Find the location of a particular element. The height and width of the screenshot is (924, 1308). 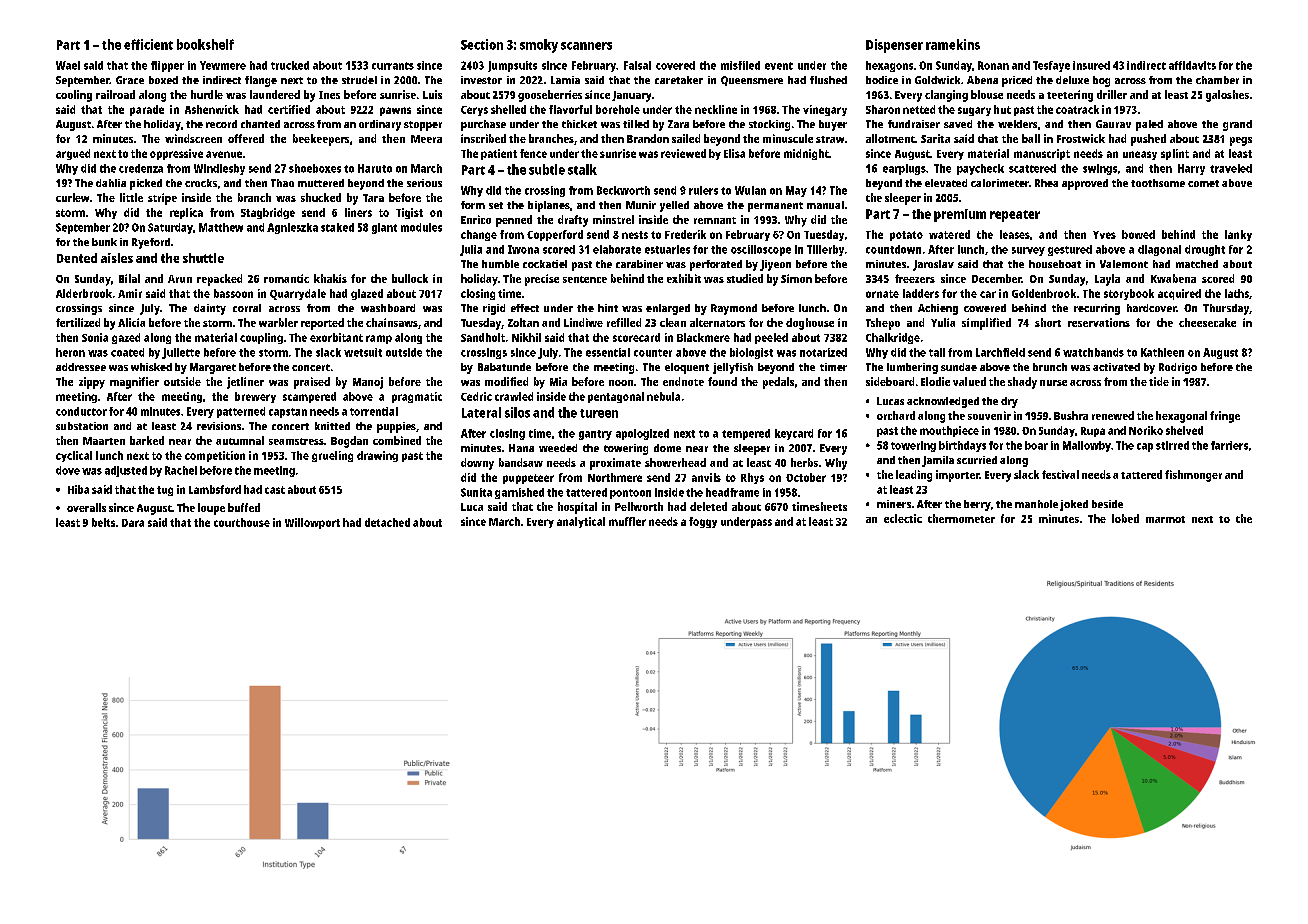

patterned is located at coordinates (241, 412).
